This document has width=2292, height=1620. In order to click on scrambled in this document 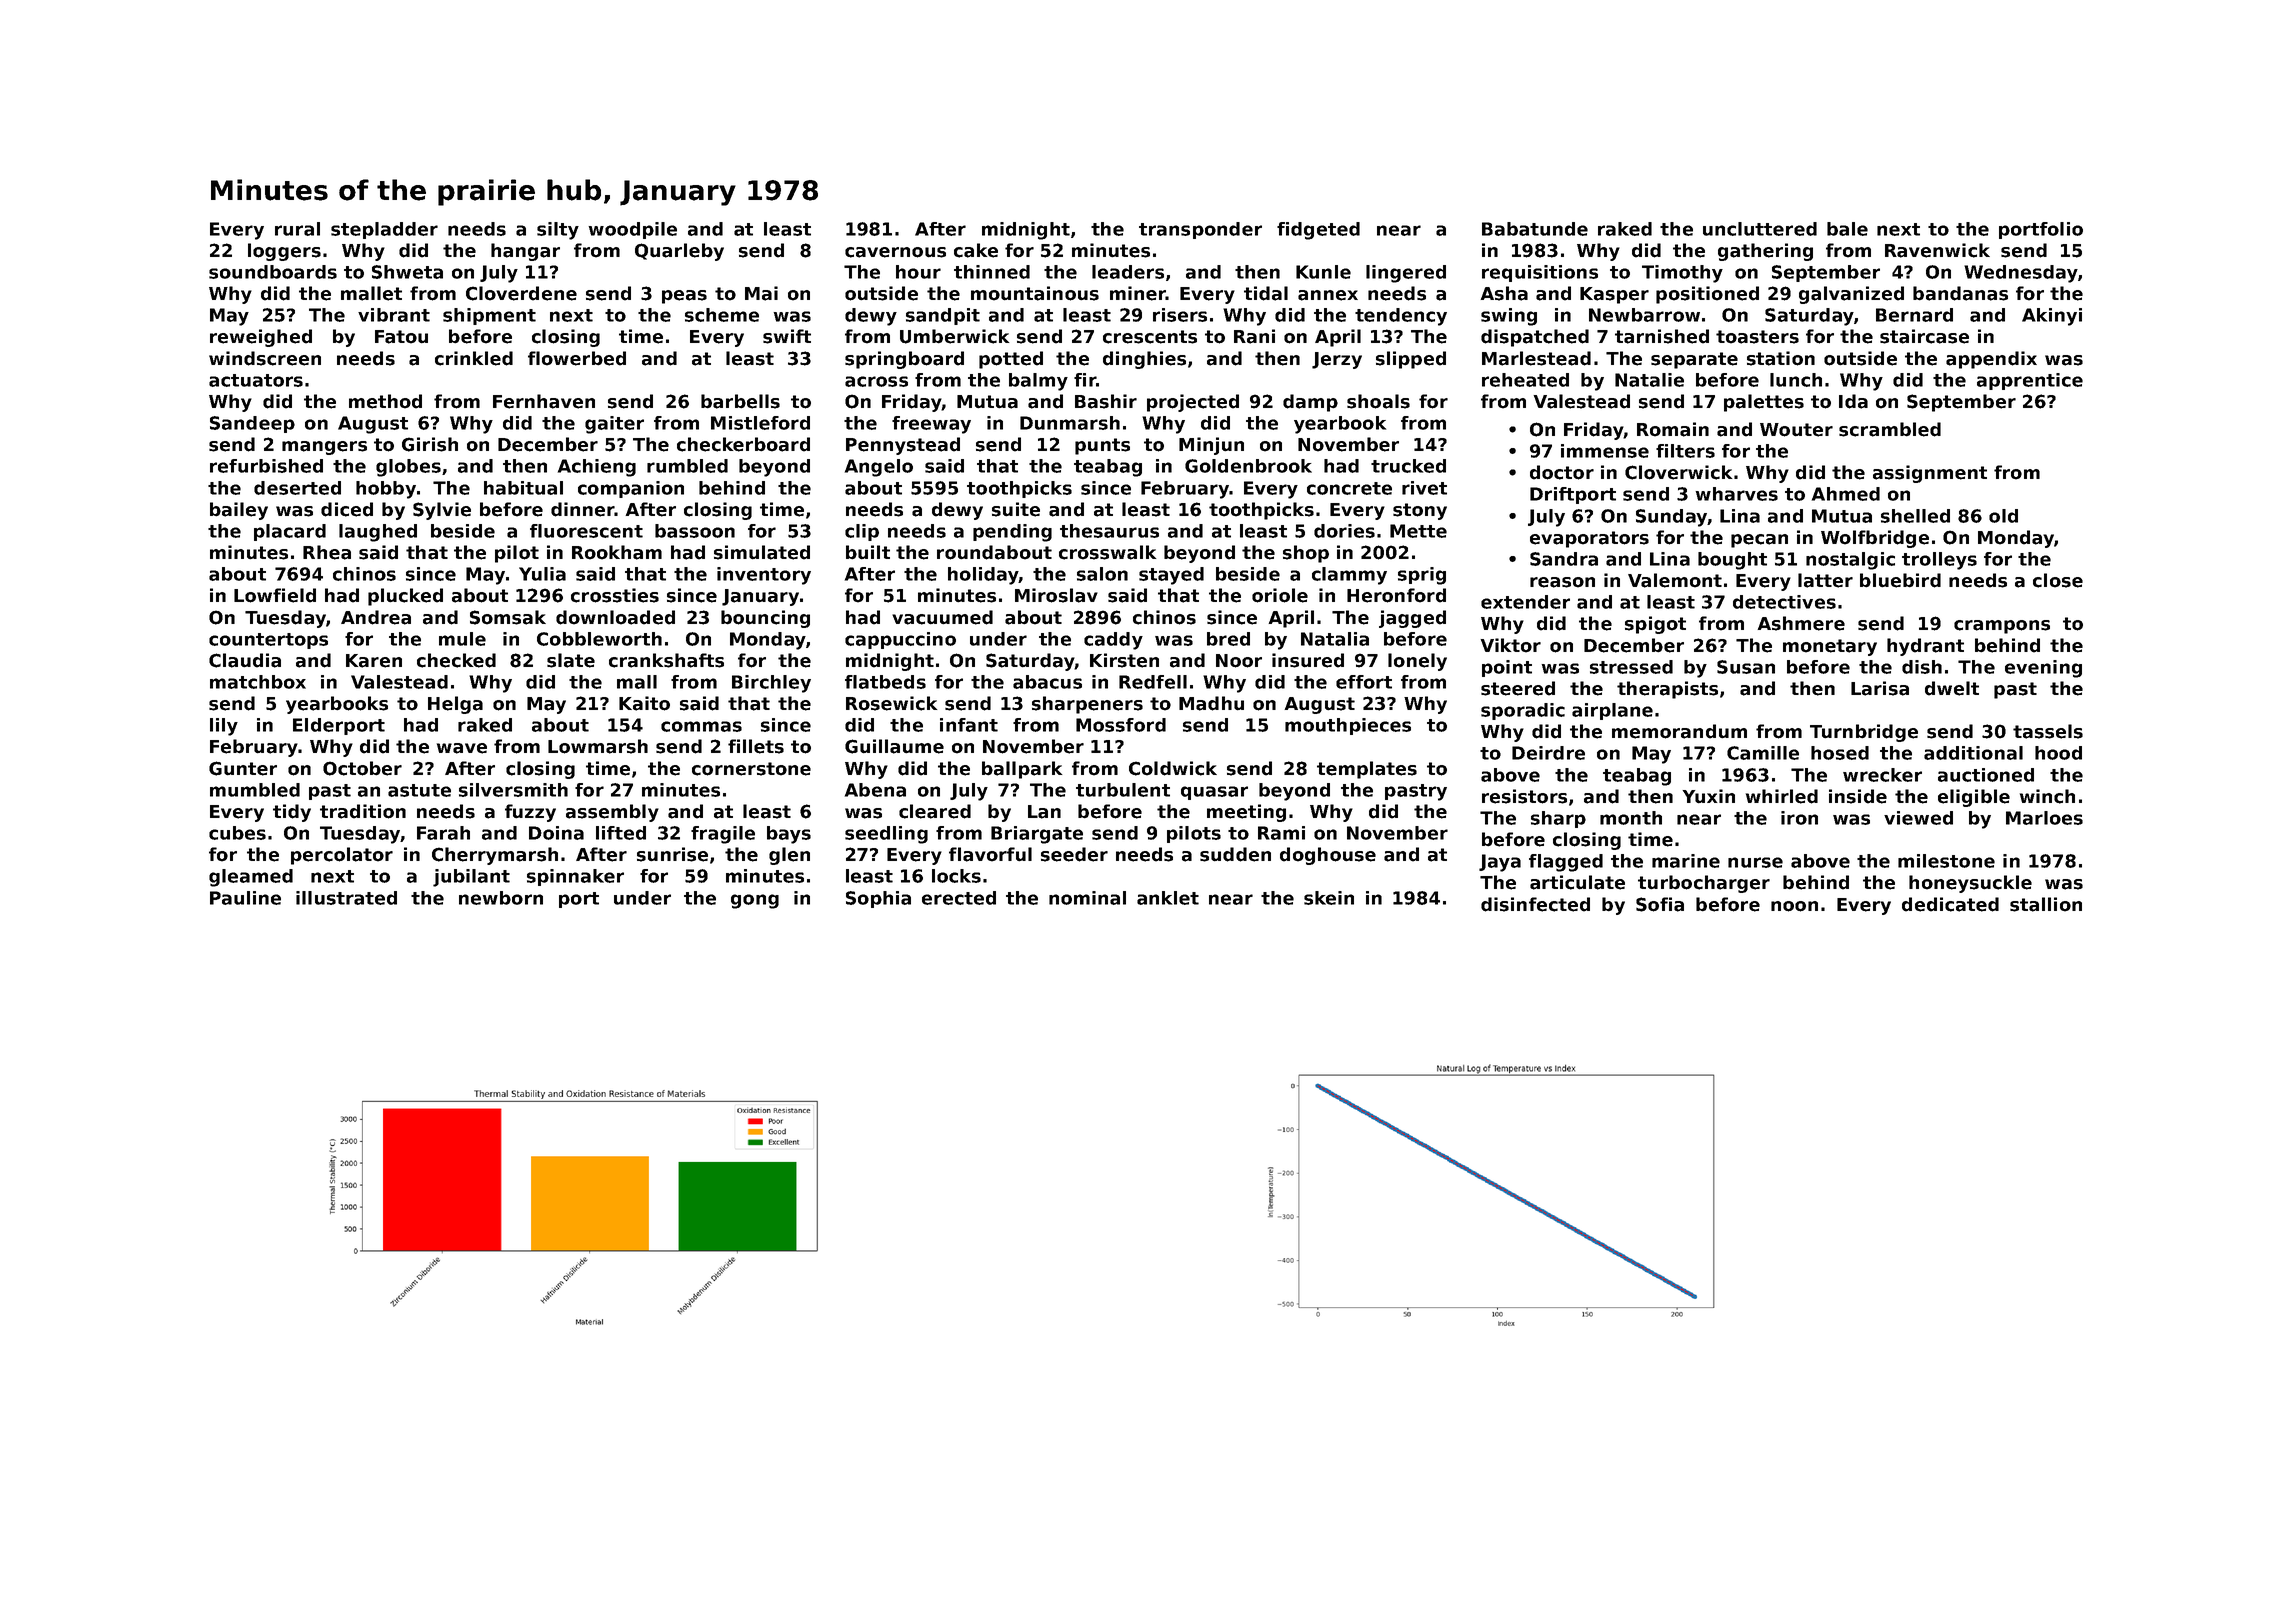, I will do `click(1890, 429)`.
